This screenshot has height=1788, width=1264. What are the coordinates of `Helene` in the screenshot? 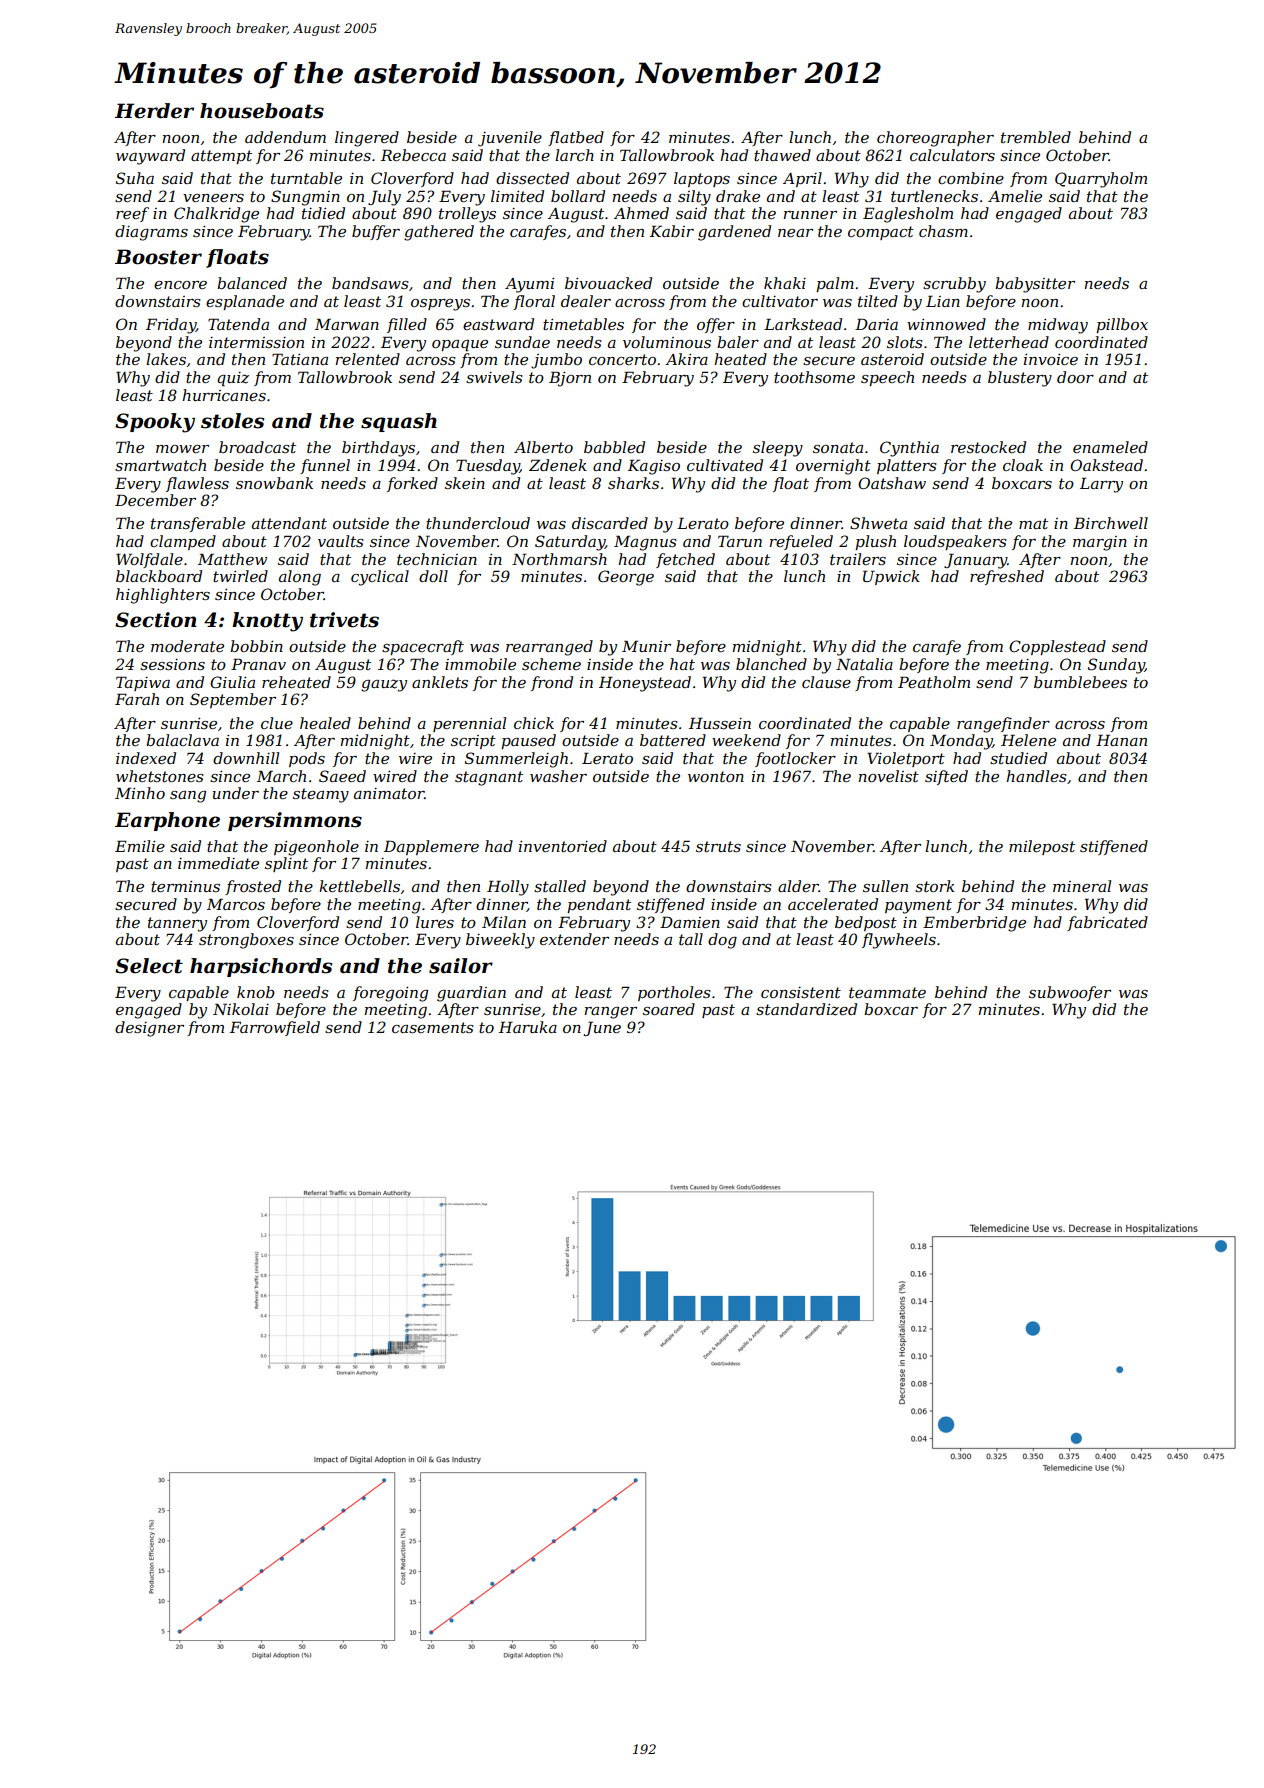 It's located at (1028, 740).
